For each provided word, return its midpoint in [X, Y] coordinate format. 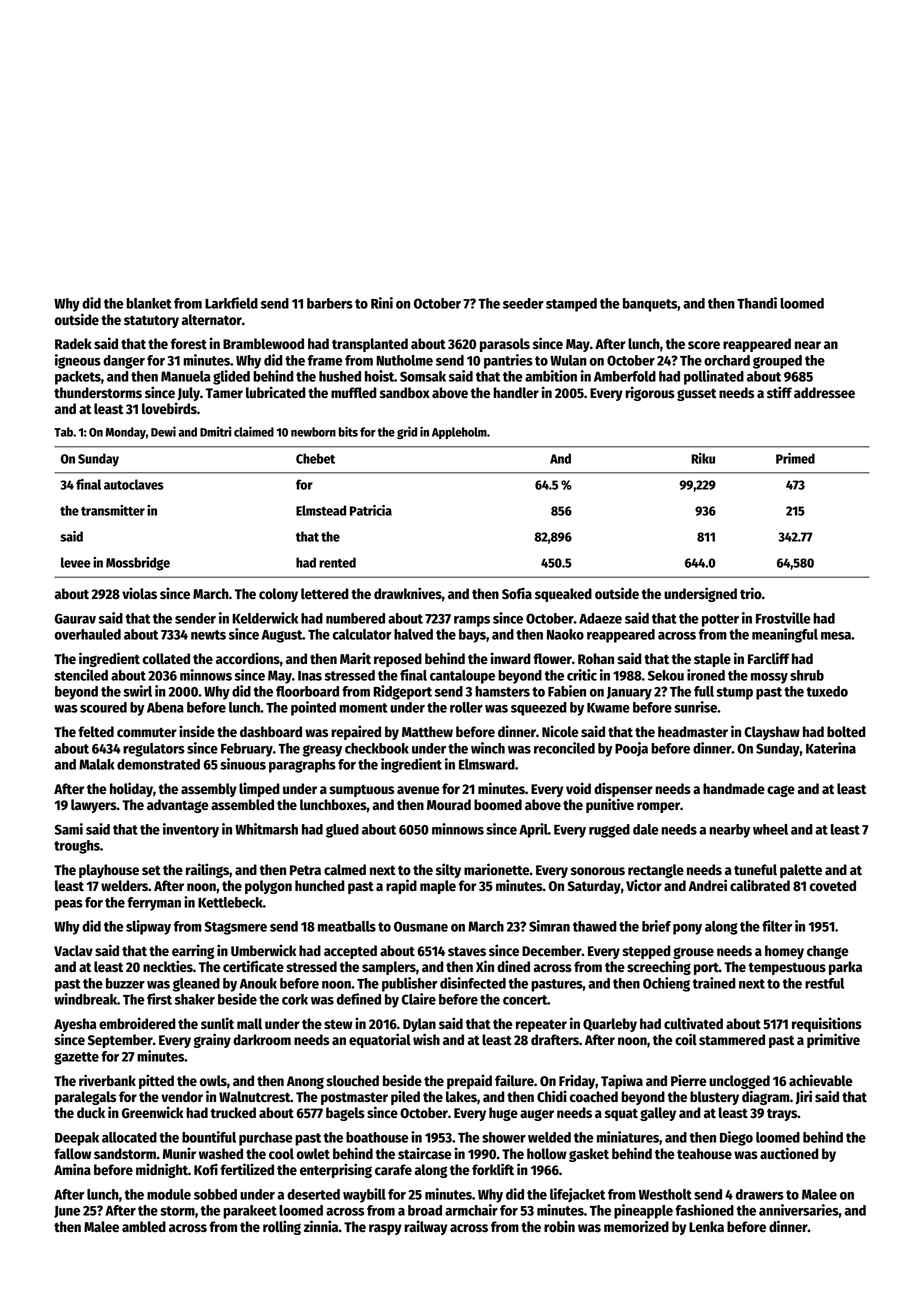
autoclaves [134, 484]
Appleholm [459, 433]
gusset [696, 395]
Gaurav [75, 618]
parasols [505, 345]
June [67, 1212]
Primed [795, 458]
